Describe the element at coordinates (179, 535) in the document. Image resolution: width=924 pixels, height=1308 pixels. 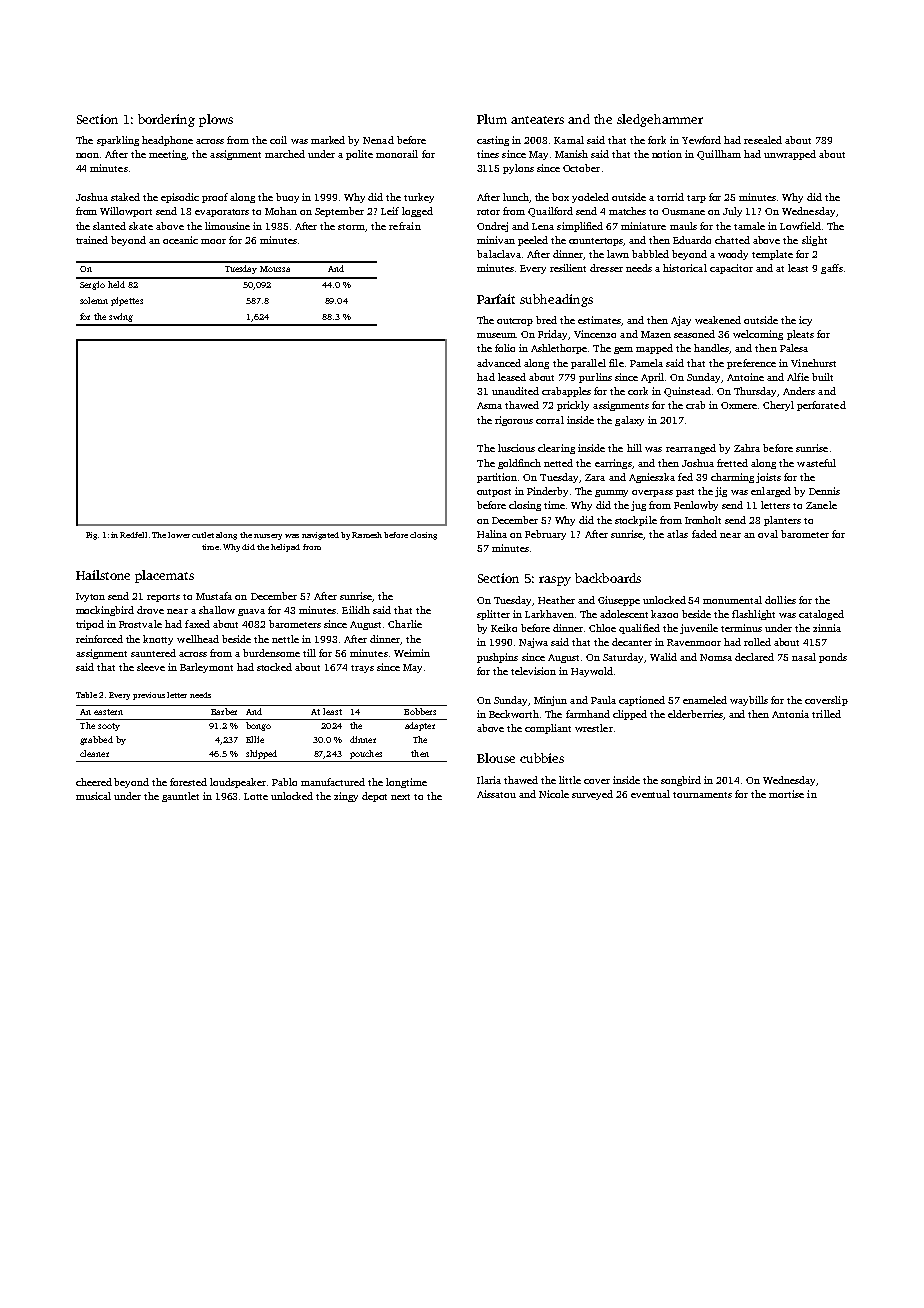
I see `lower` at that location.
